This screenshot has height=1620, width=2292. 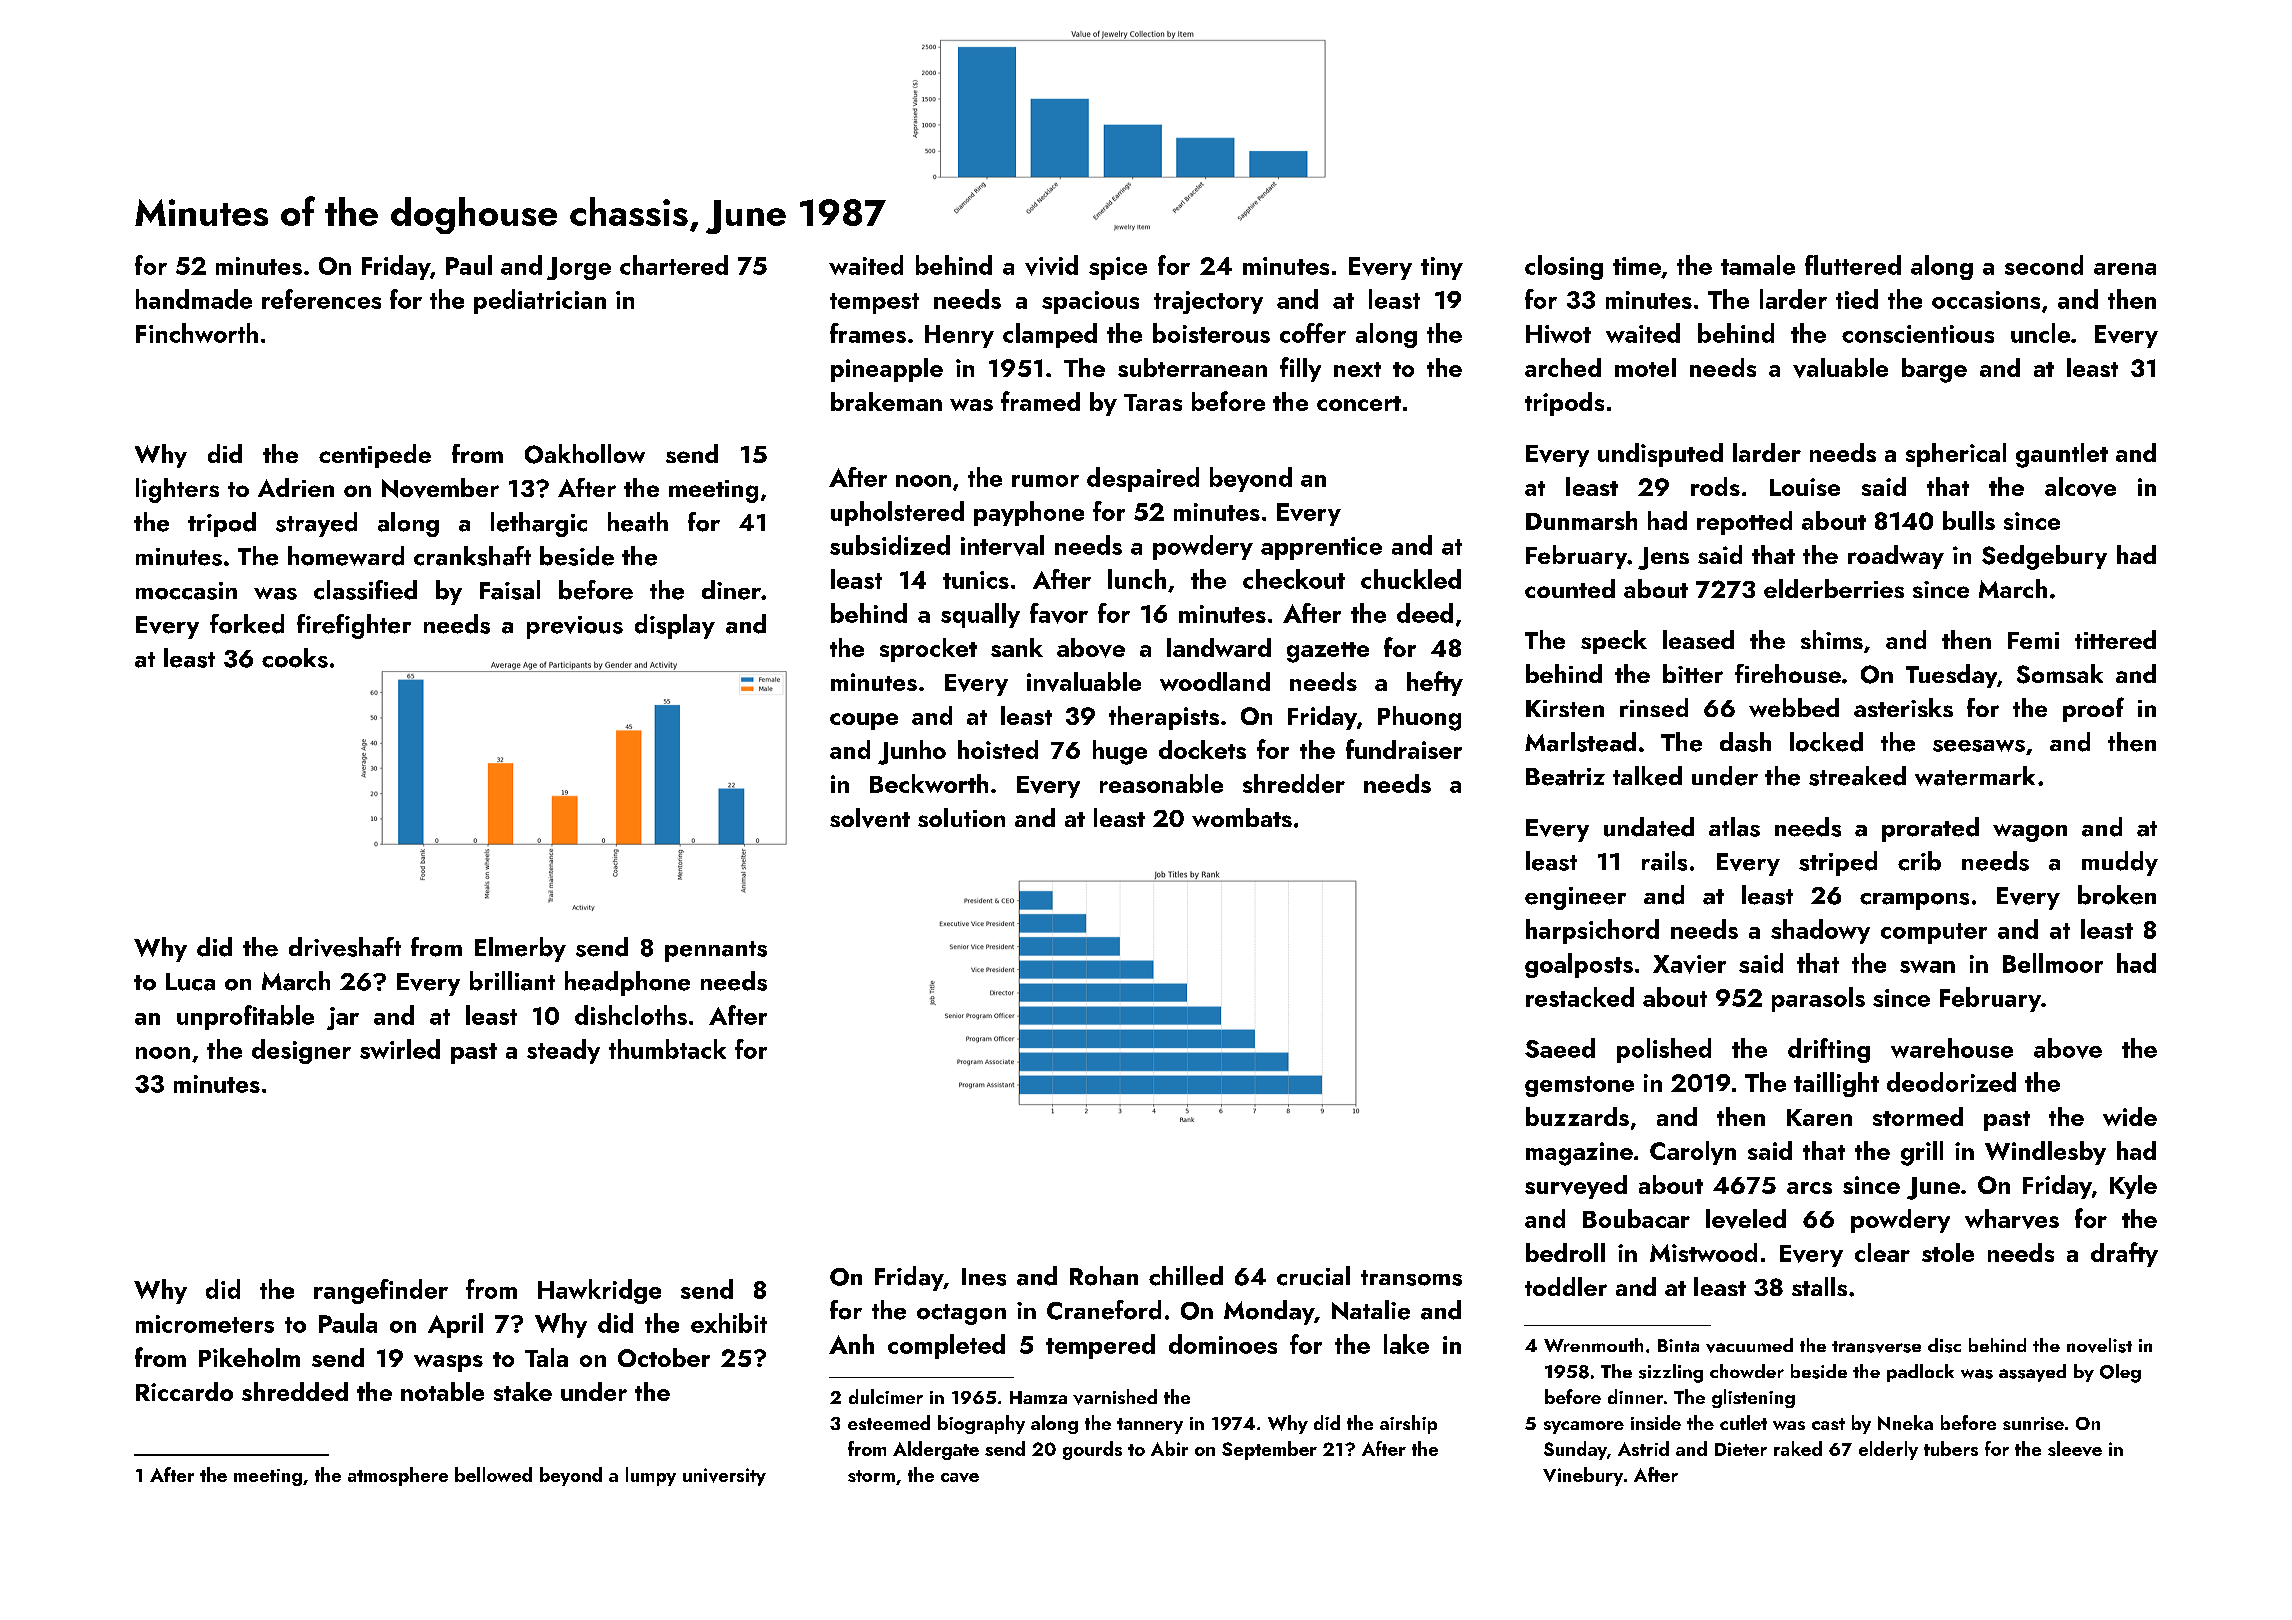 I want to click on taillight, so click(x=1836, y=1084).
